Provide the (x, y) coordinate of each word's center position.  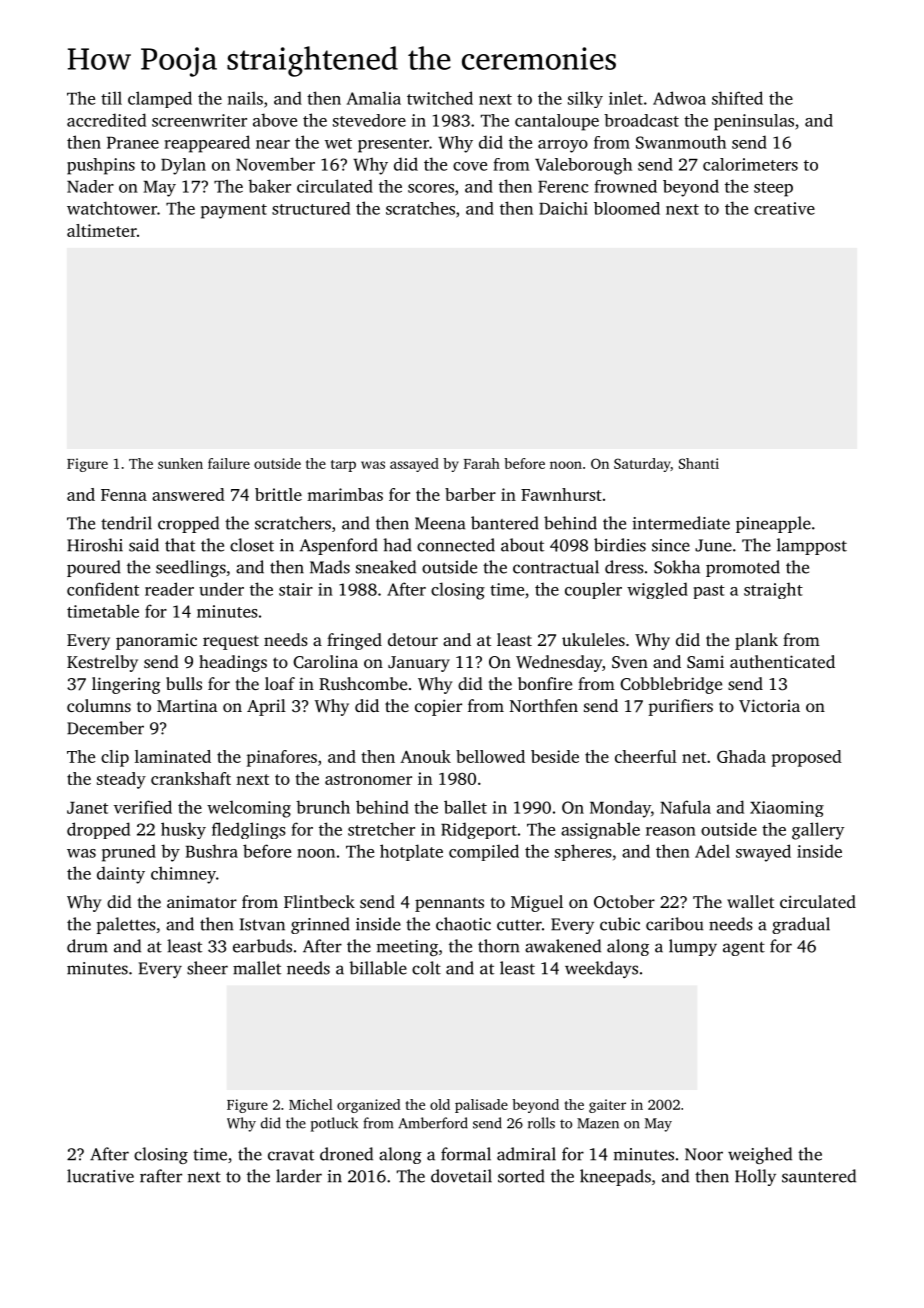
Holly (755, 1177)
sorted (521, 1176)
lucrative (100, 1176)
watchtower (112, 208)
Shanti (699, 463)
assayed (414, 465)
